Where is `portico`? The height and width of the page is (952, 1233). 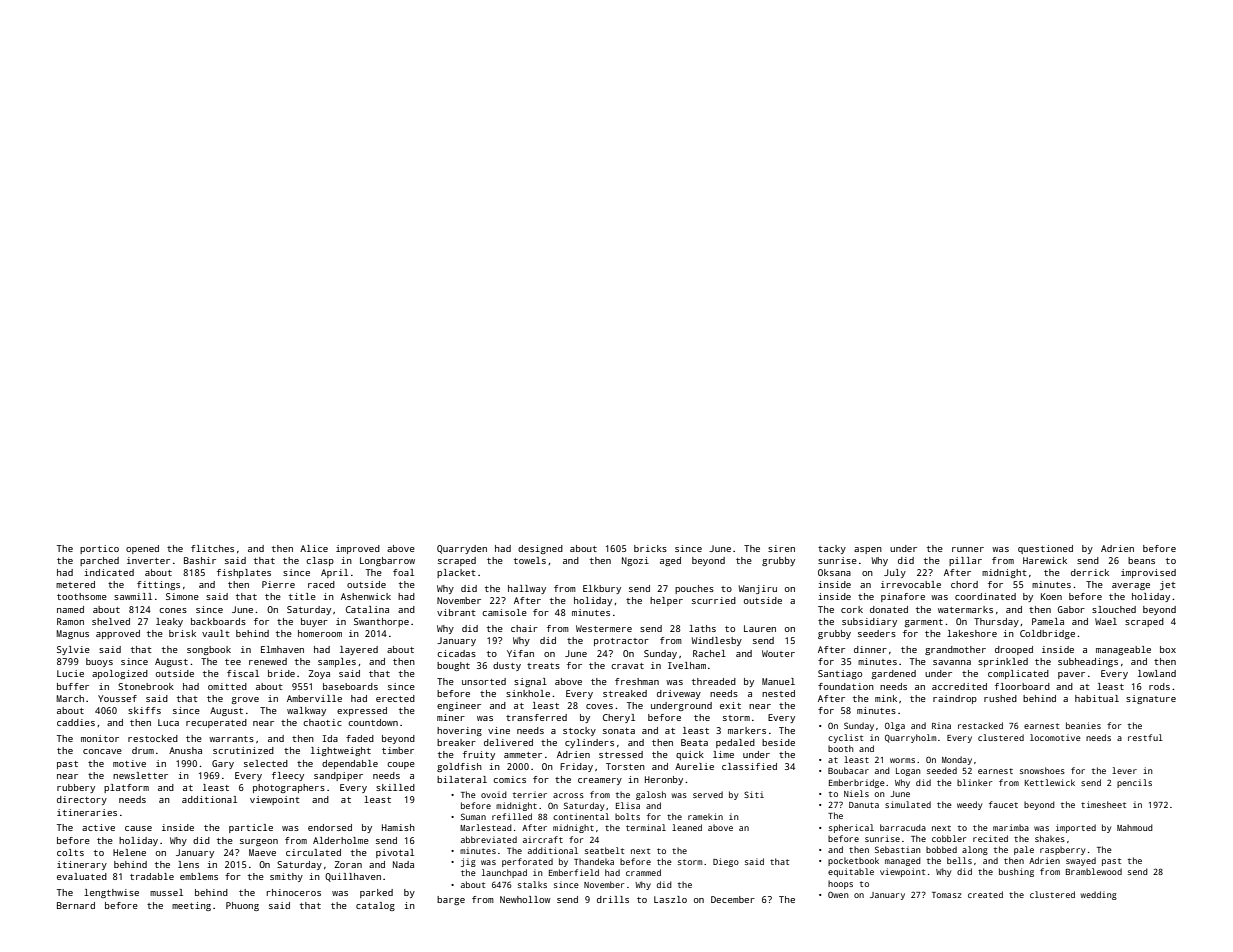
portico is located at coordinates (99, 549).
